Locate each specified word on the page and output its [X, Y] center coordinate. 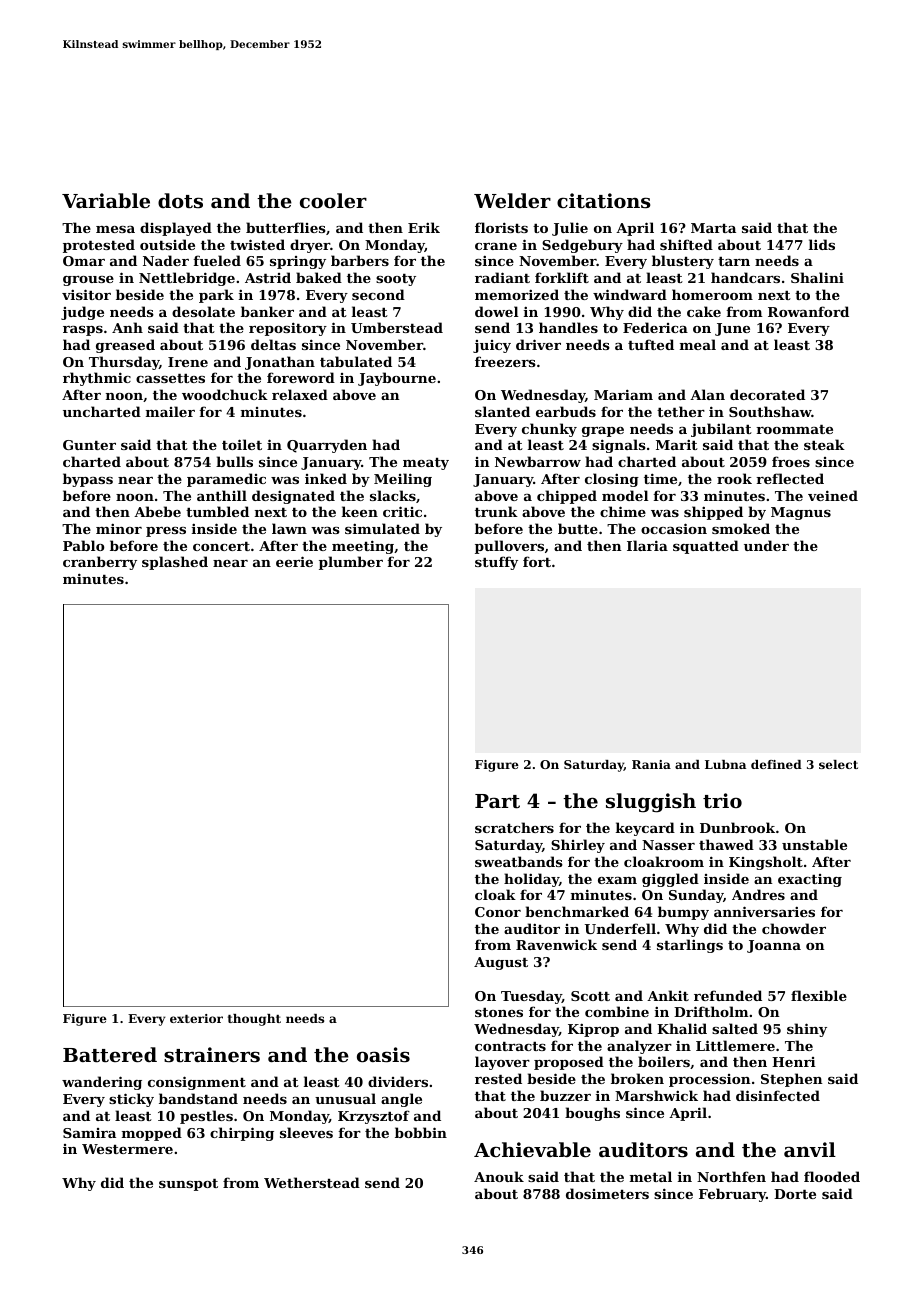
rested [498, 1078]
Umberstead [397, 327]
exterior [196, 1018]
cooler [333, 200]
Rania [651, 764]
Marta [713, 228]
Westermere [127, 1149]
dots [180, 201]
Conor [498, 912]
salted [735, 1028]
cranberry [100, 563]
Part [497, 801]
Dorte [795, 1194]
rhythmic [97, 379]
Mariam [623, 394]
